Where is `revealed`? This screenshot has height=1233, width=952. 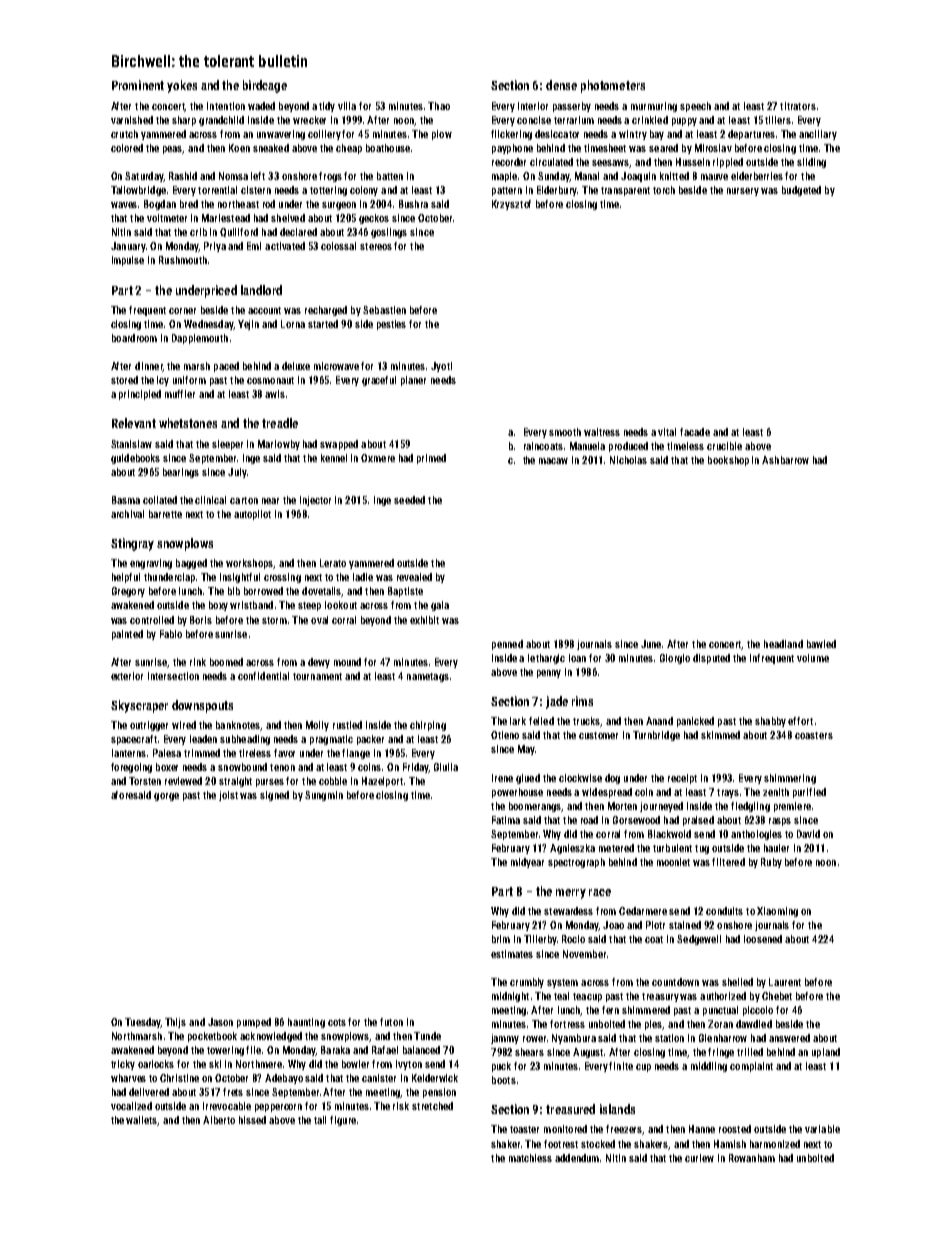 revealed is located at coordinates (414, 577).
